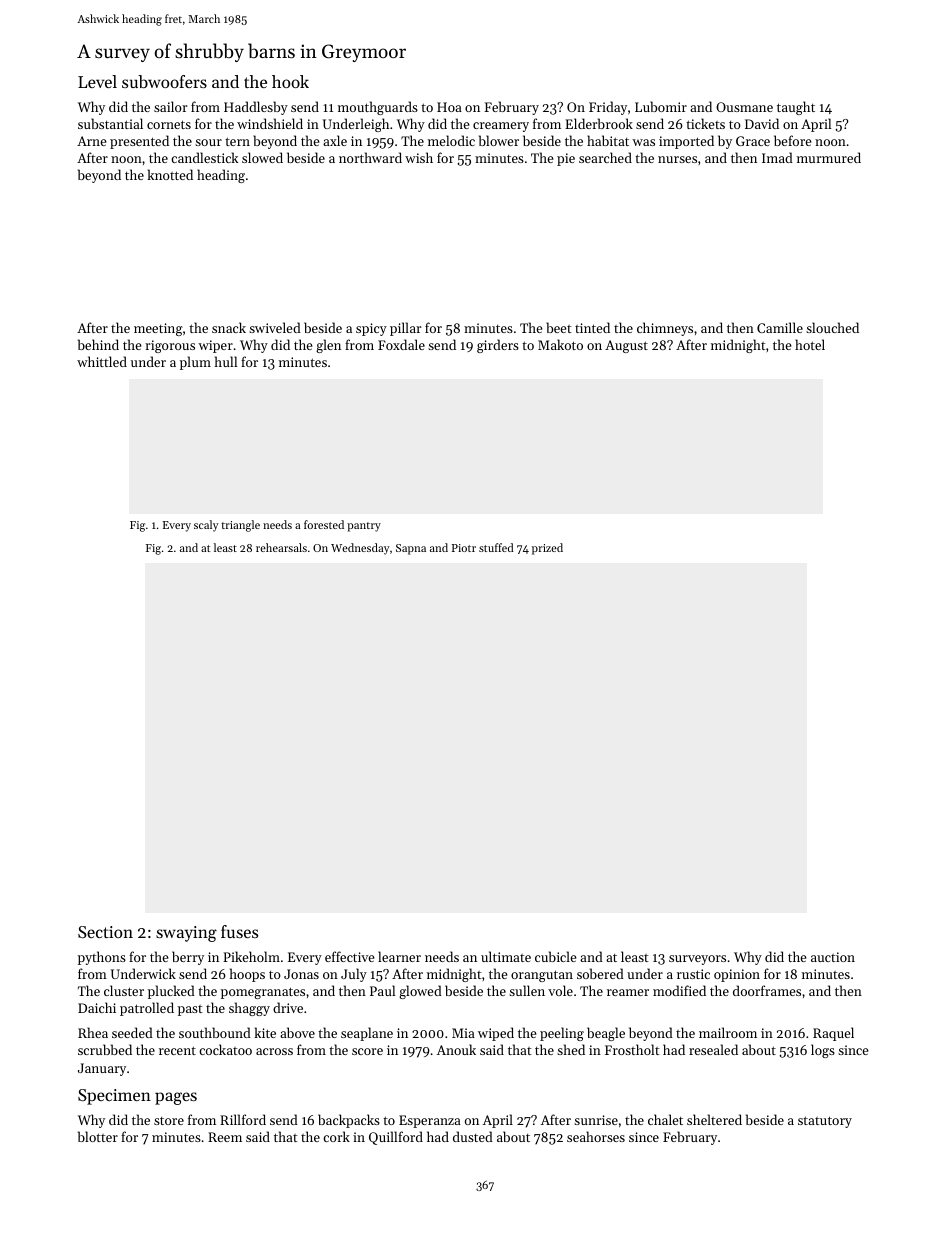 This screenshot has width=952, height=1233. I want to click on ultimate, so click(506, 956).
